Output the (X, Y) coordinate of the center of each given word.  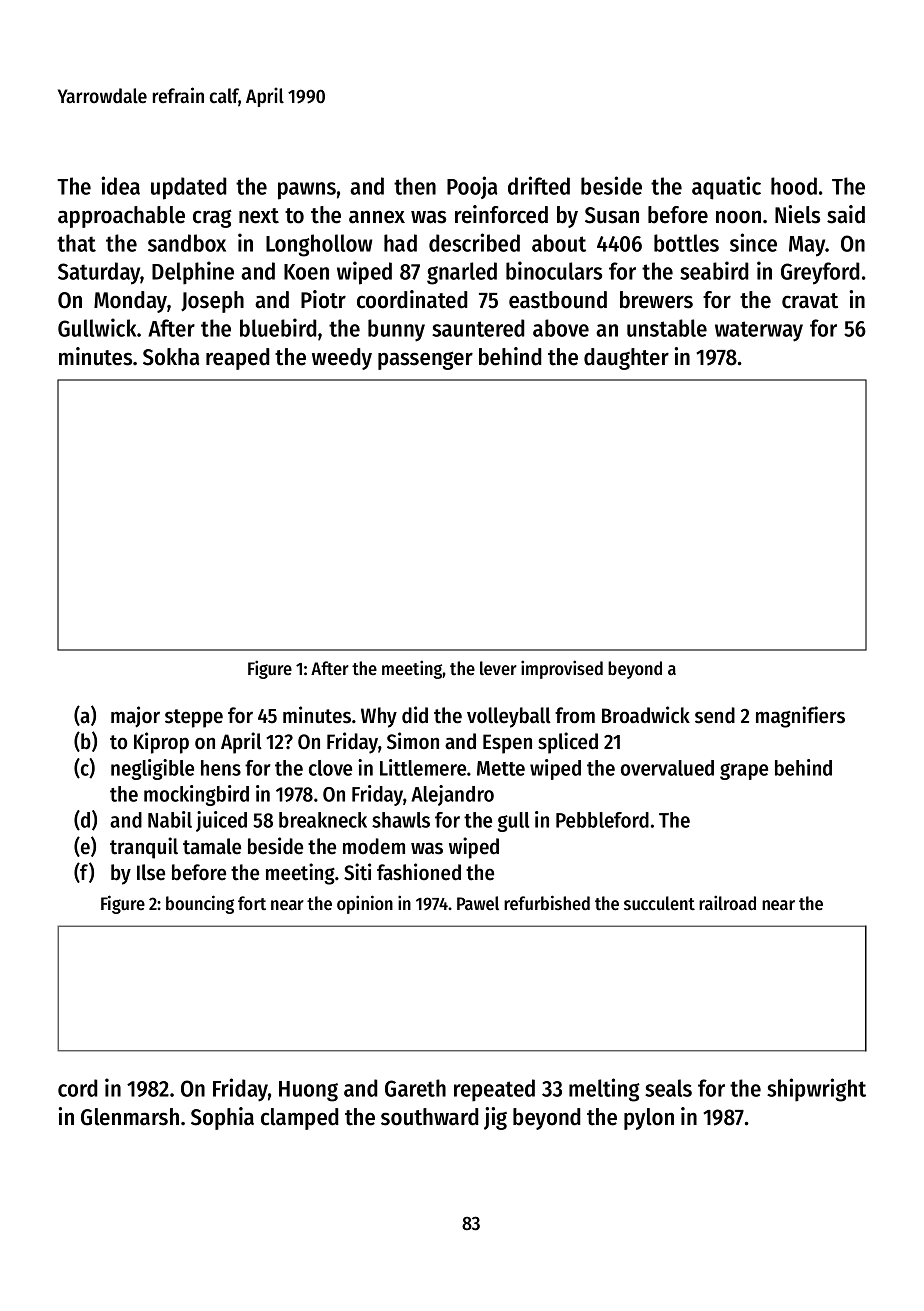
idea (120, 185)
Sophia (222, 1118)
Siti (357, 872)
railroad (727, 902)
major (135, 717)
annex (377, 217)
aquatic (726, 188)
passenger (425, 360)
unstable (667, 328)
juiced (221, 821)
